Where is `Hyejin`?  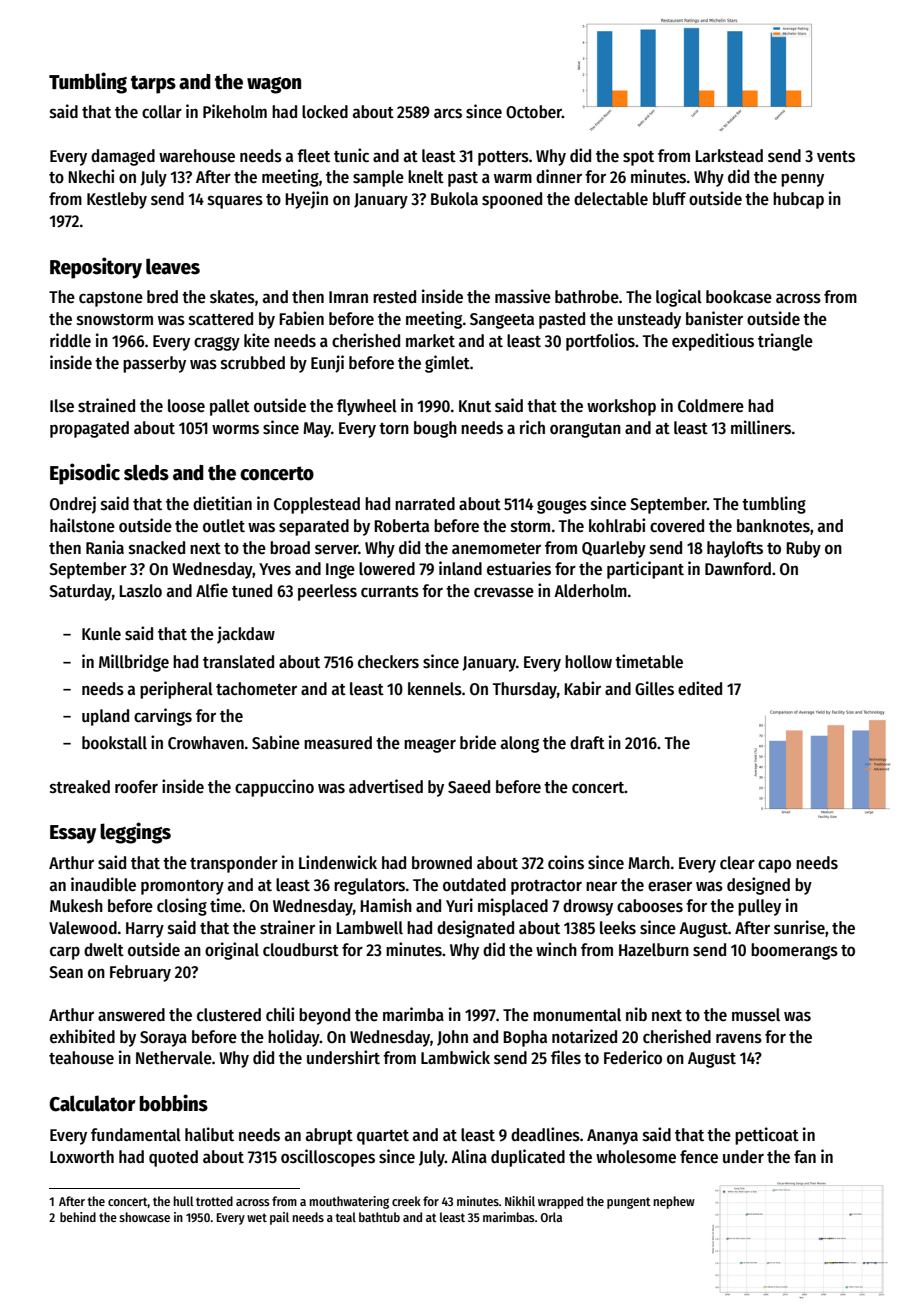 Hyejin is located at coordinates (306, 200).
